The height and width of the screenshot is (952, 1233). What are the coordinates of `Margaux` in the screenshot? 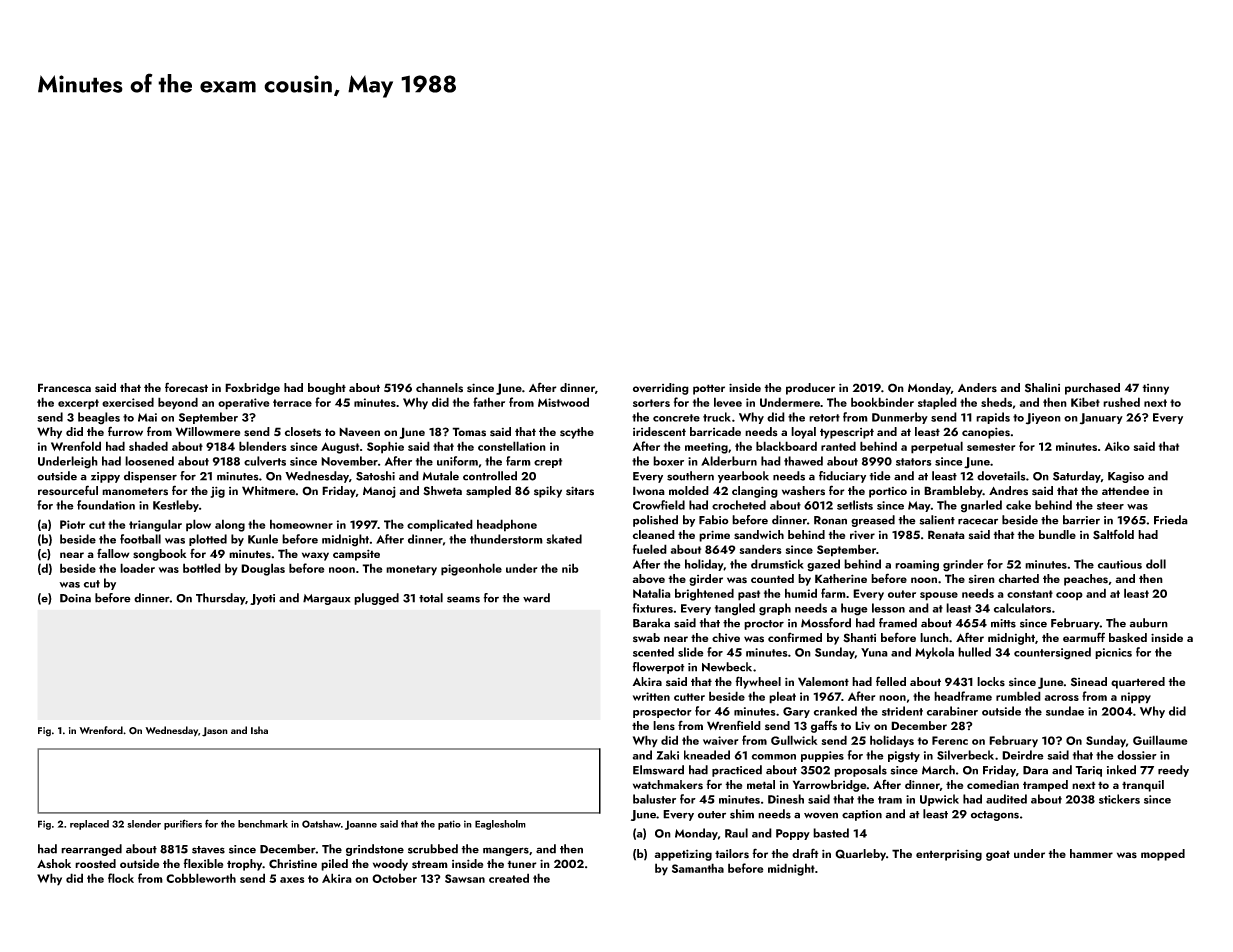 It's located at (326, 599).
